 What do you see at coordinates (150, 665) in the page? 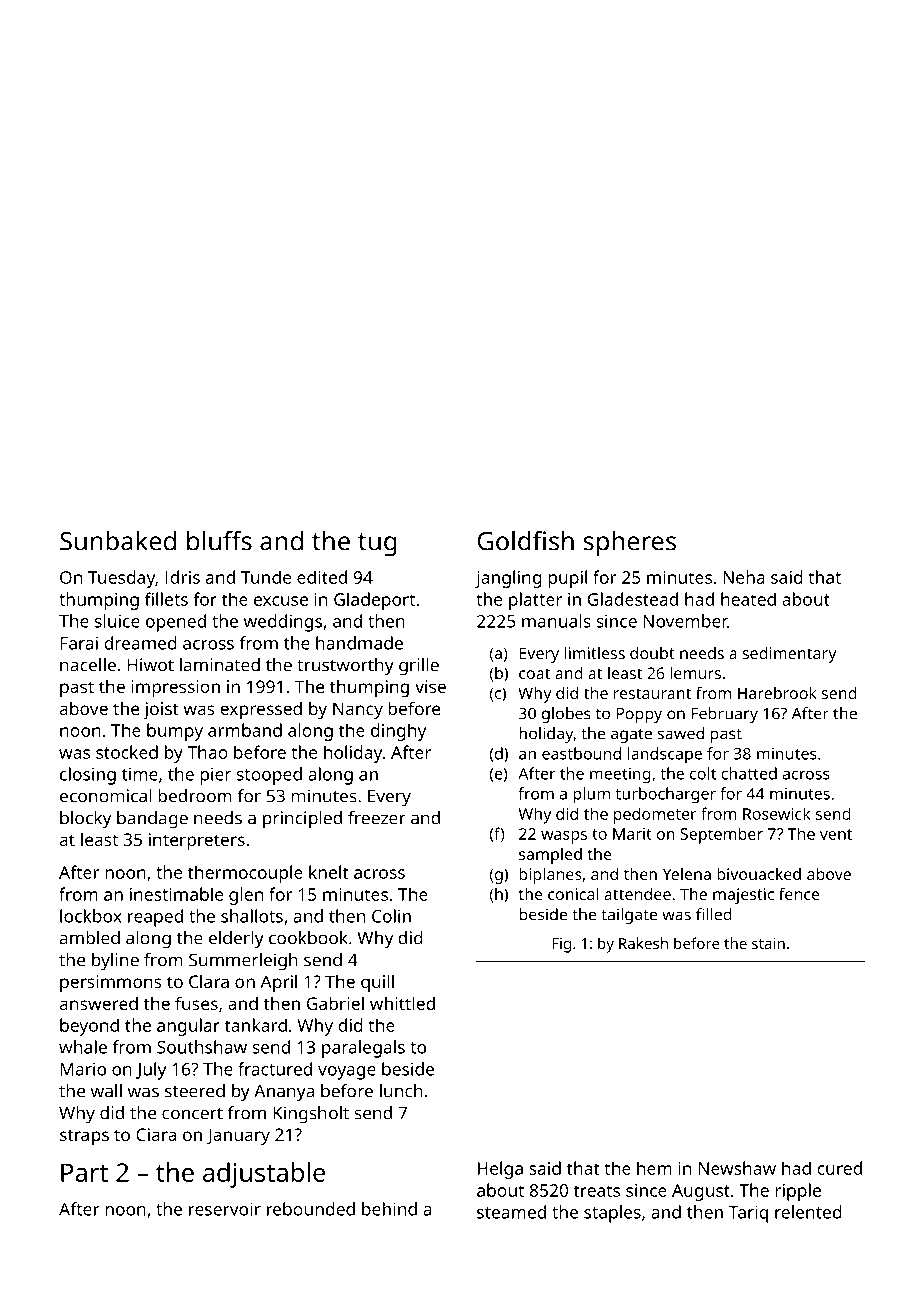
I see `Hiwot` at bounding box center [150, 665].
